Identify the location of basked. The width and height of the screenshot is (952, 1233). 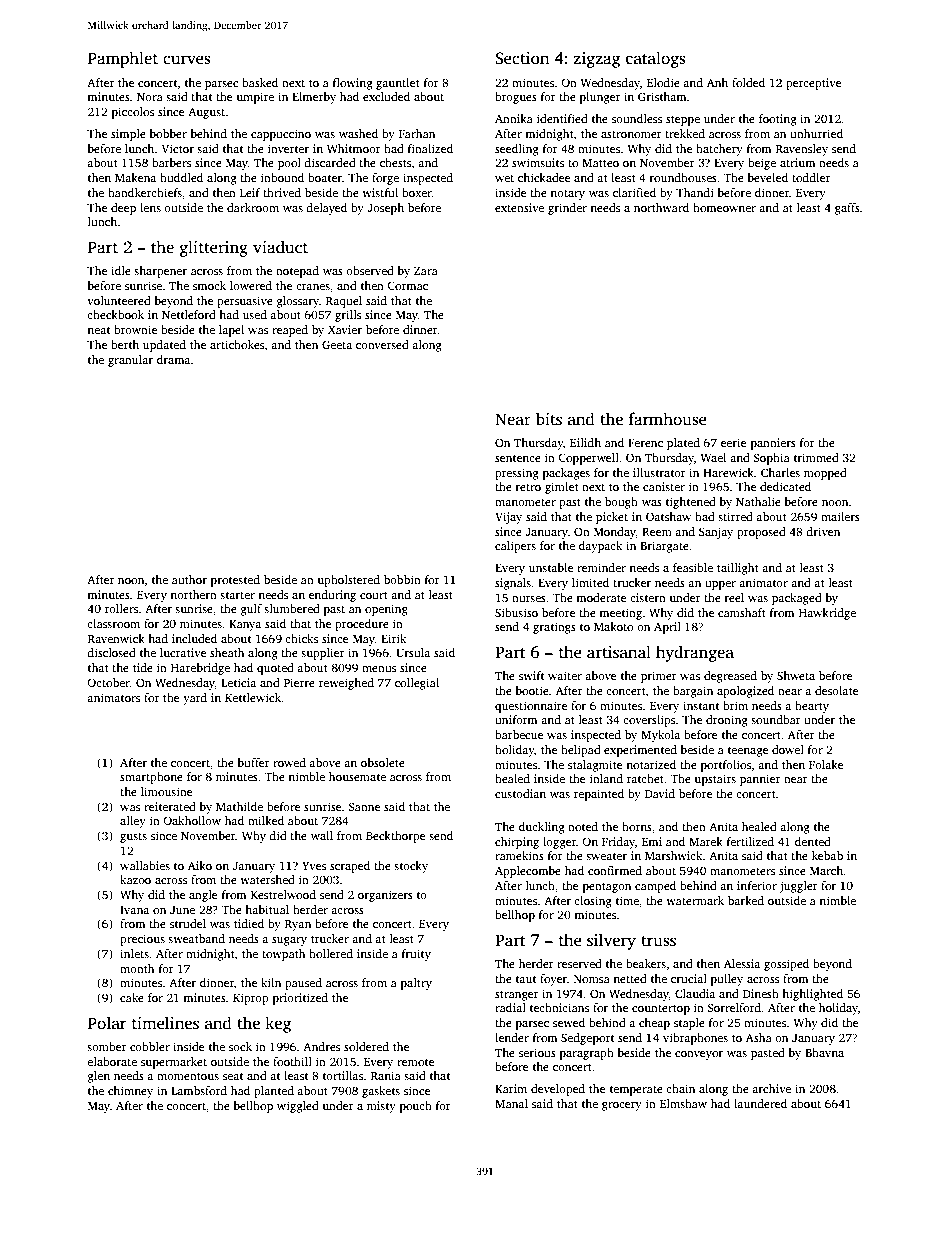
(260, 82).
